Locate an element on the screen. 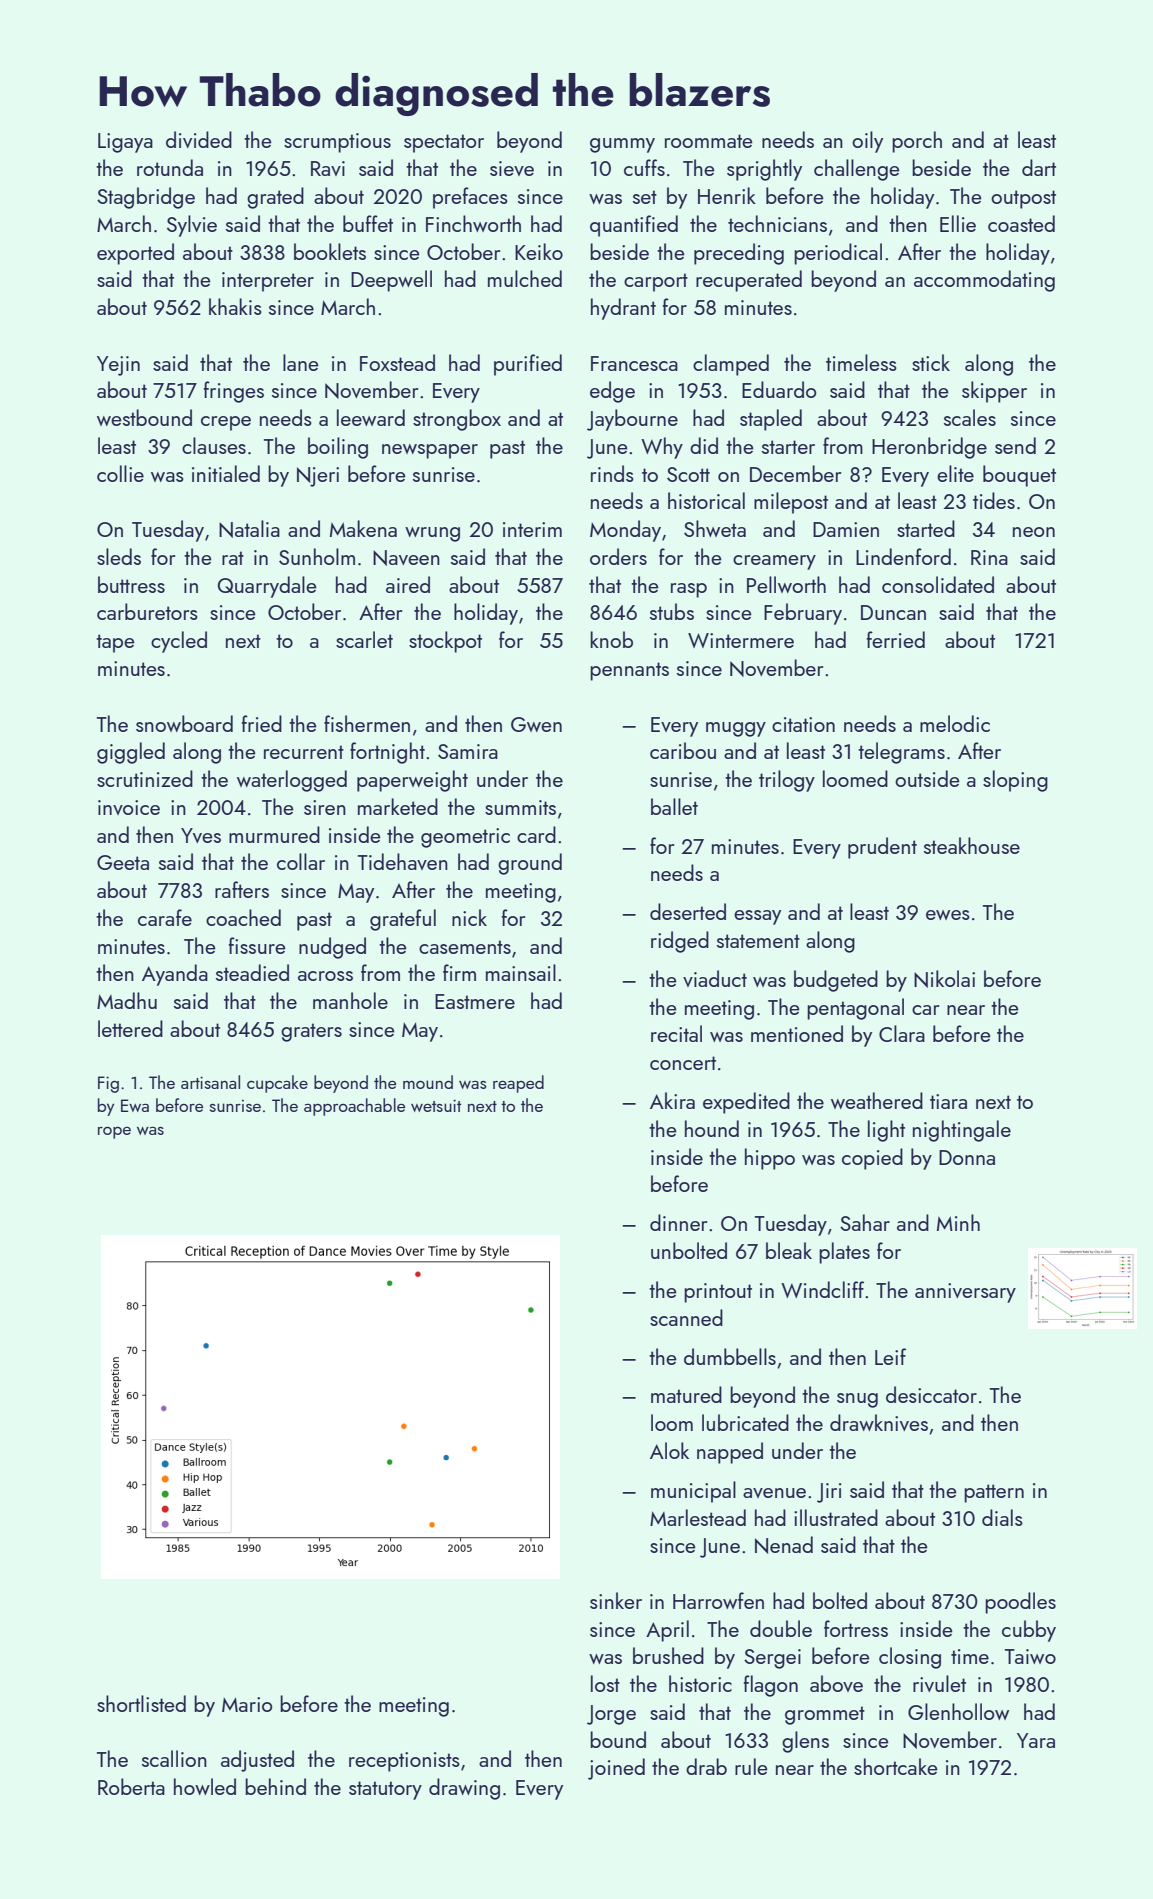 The image size is (1153, 1899). Eastmere is located at coordinates (475, 1001).
